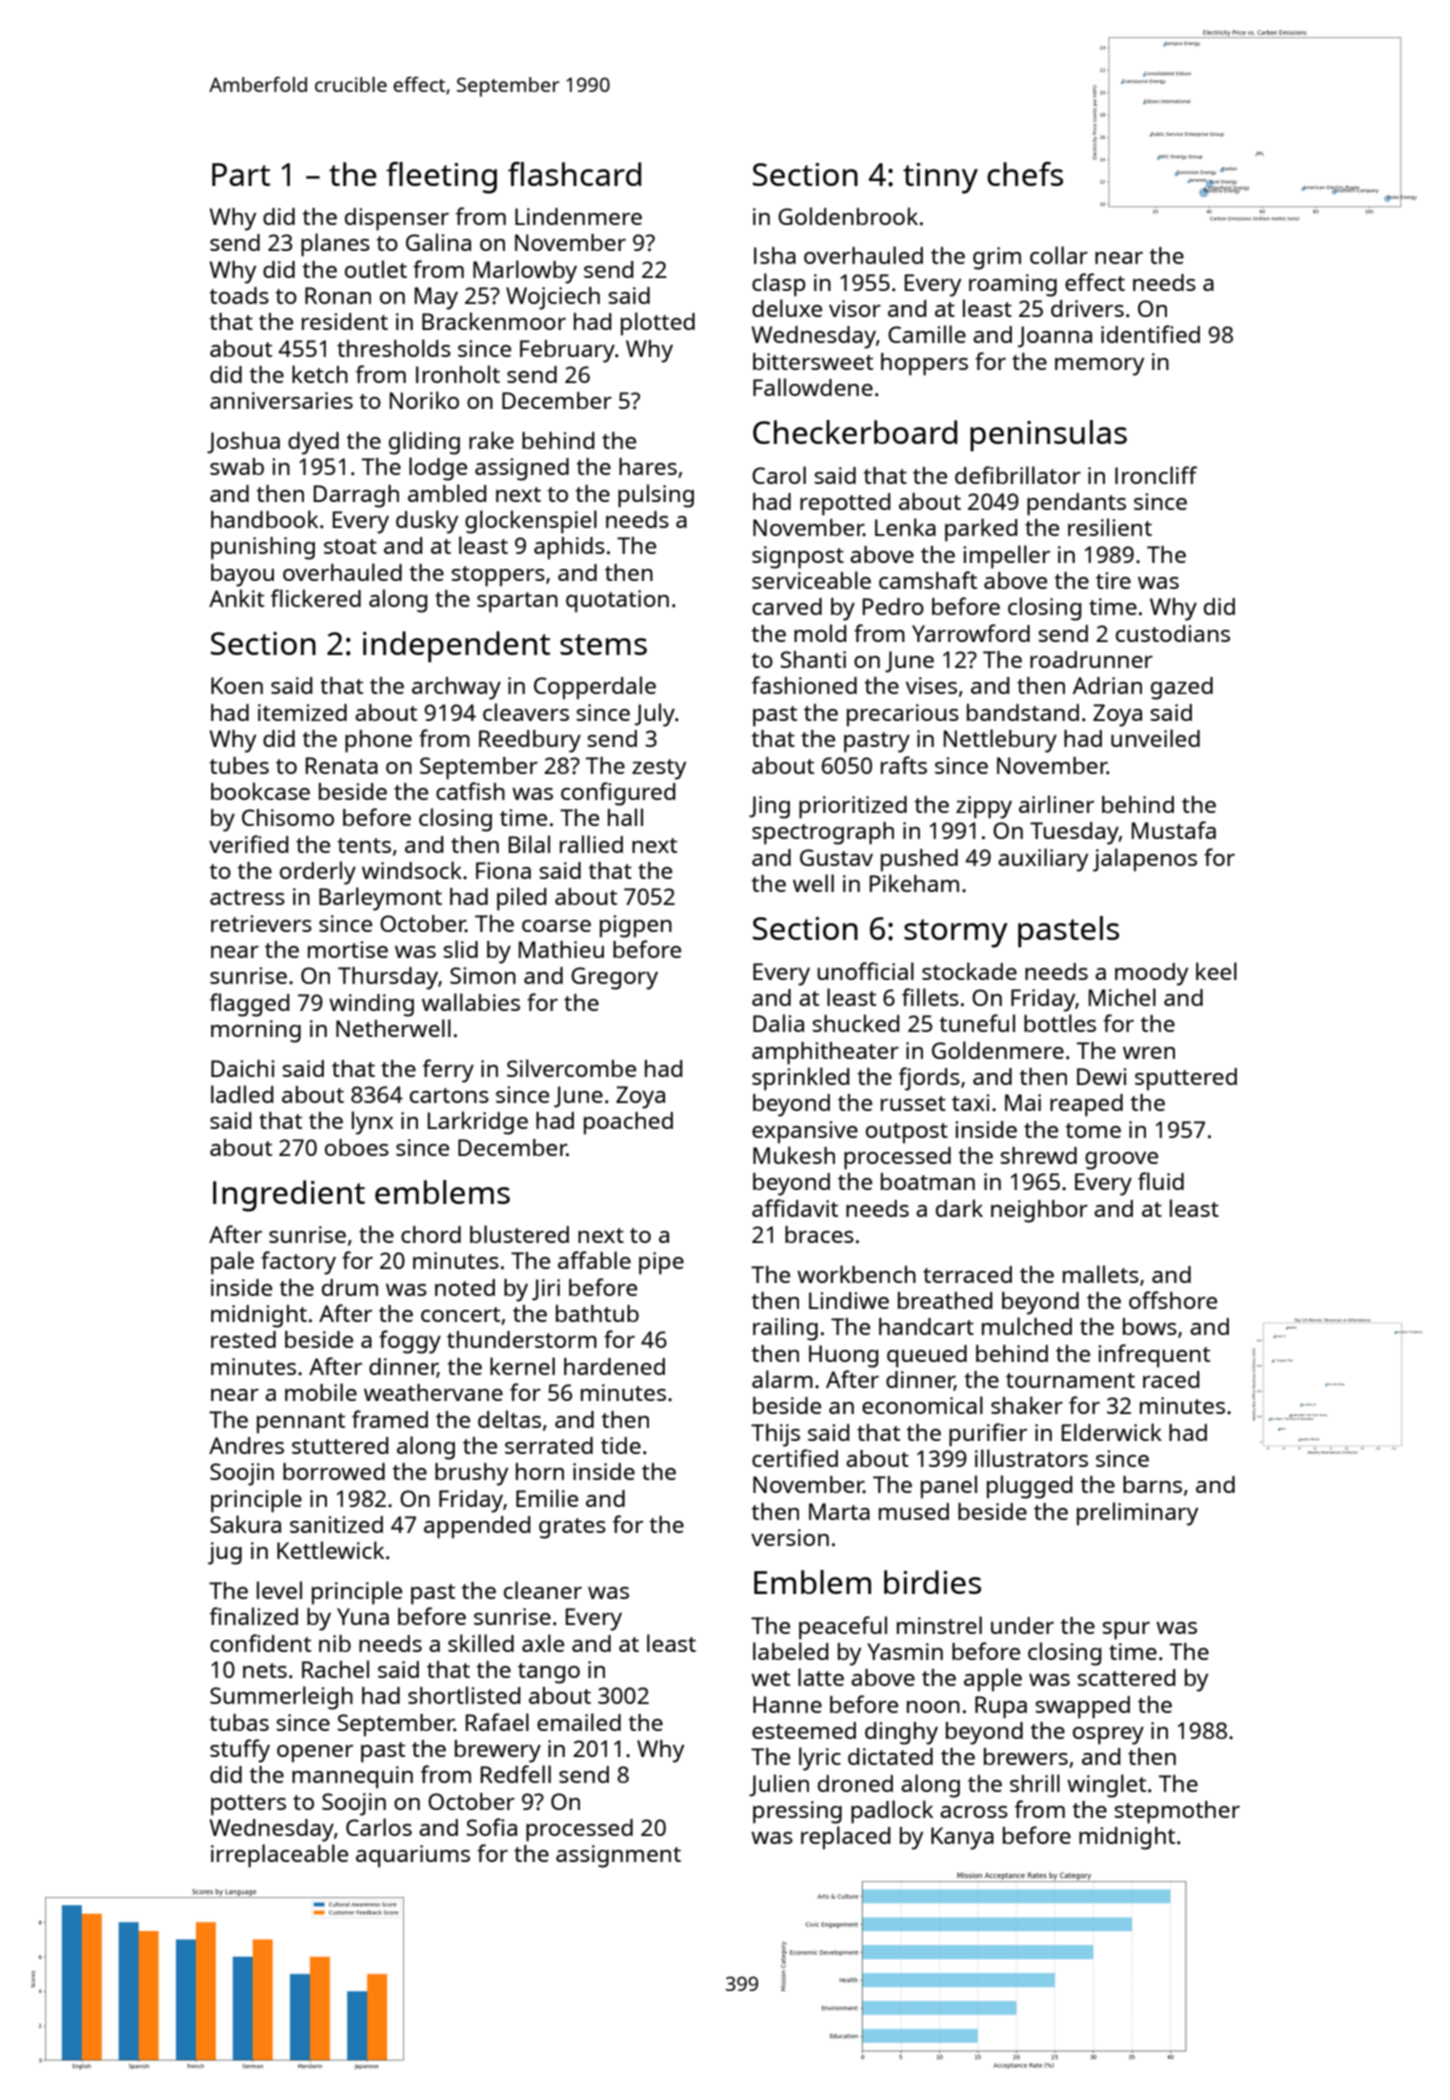 The image size is (1450, 2100). Describe the element at coordinates (939, 1625) in the screenshot. I see `minstrel` at that location.
